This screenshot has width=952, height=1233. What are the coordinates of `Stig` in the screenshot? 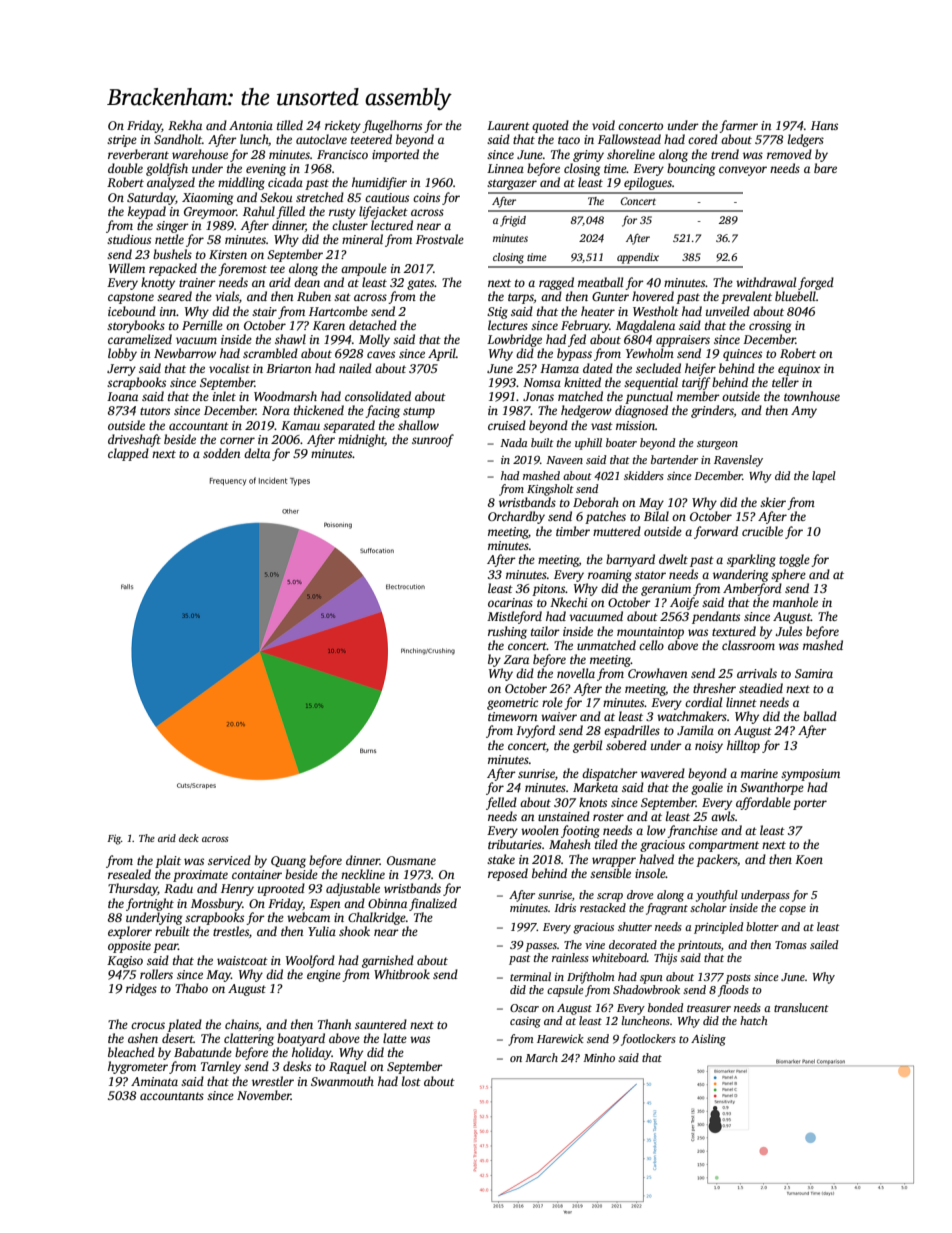 It's located at (497, 313).
